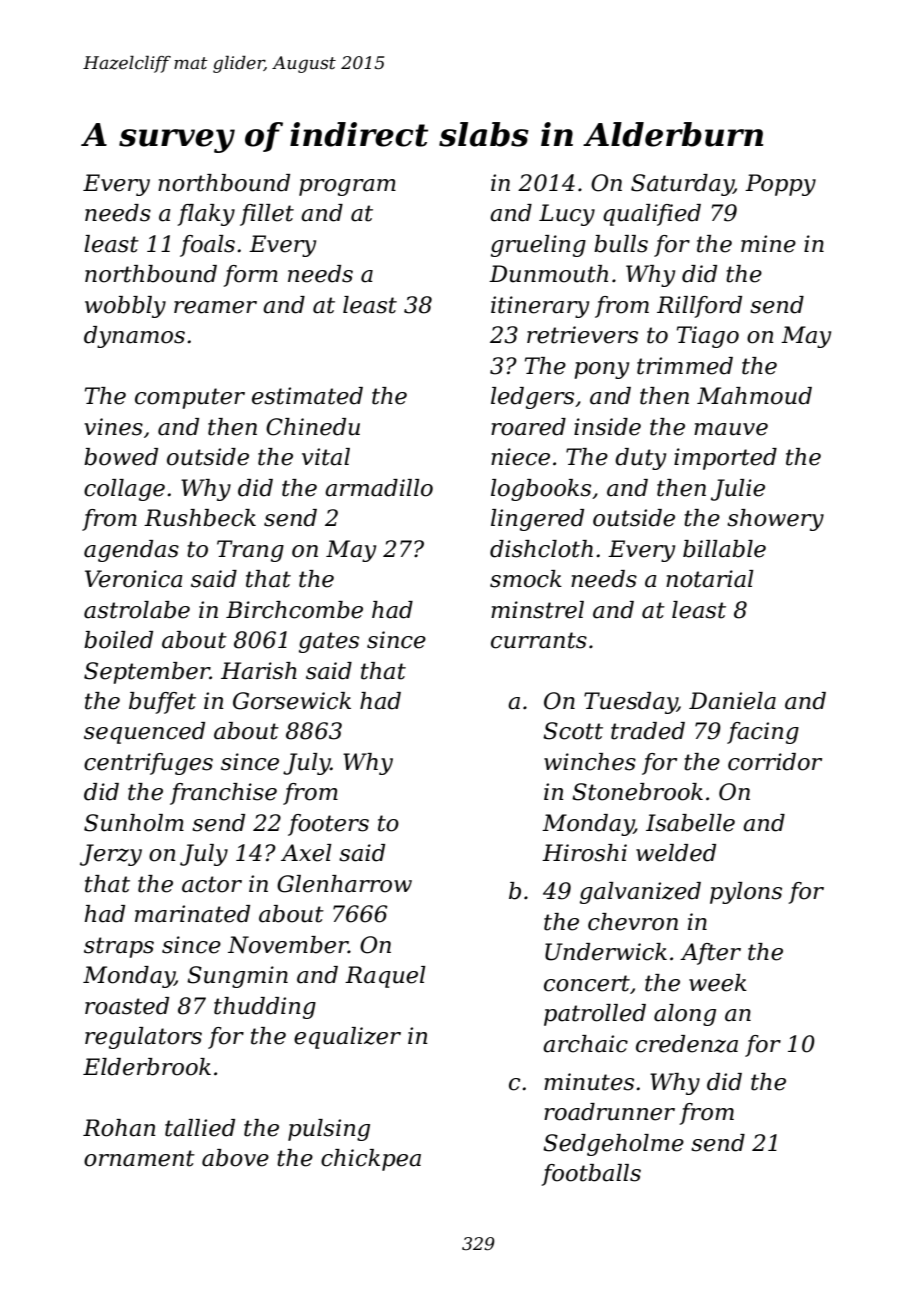  I want to click on traded, so click(648, 731).
